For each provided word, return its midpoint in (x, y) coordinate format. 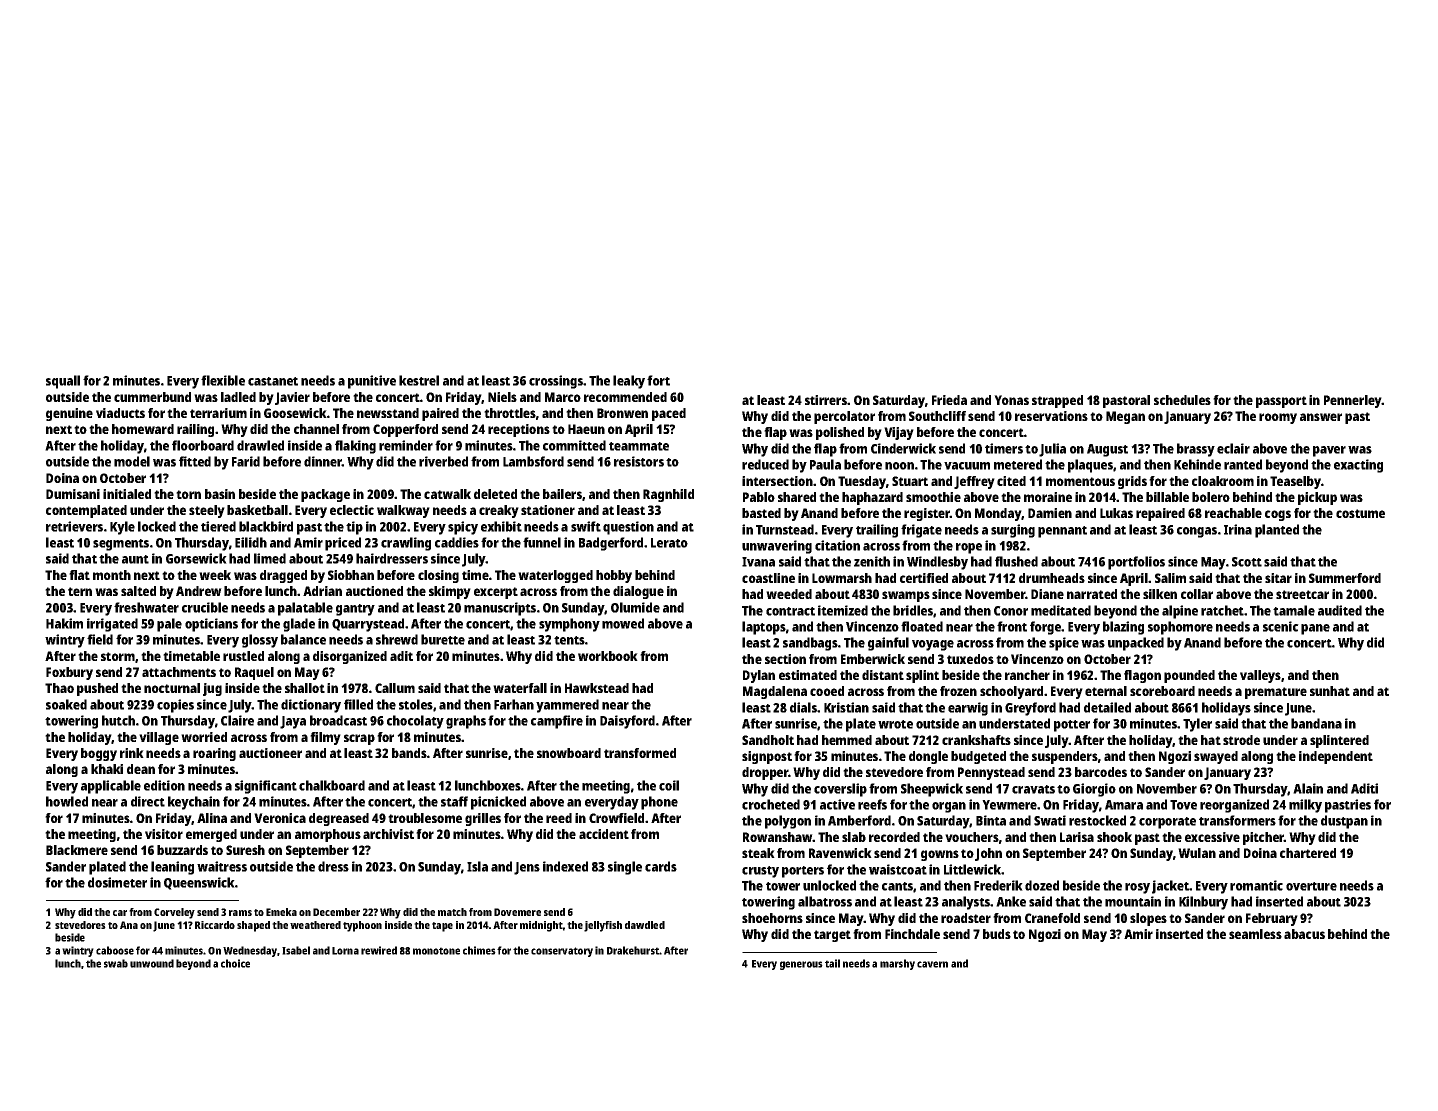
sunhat (1330, 691)
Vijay (899, 433)
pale (169, 625)
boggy (99, 754)
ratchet (1222, 610)
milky (1305, 806)
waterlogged (555, 576)
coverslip (840, 790)
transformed (640, 753)
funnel (542, 542)
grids (1132, 482)
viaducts (120, 413)
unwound (152, 963)
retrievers (74, 526)
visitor (164, 834)
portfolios (1136, 563)
